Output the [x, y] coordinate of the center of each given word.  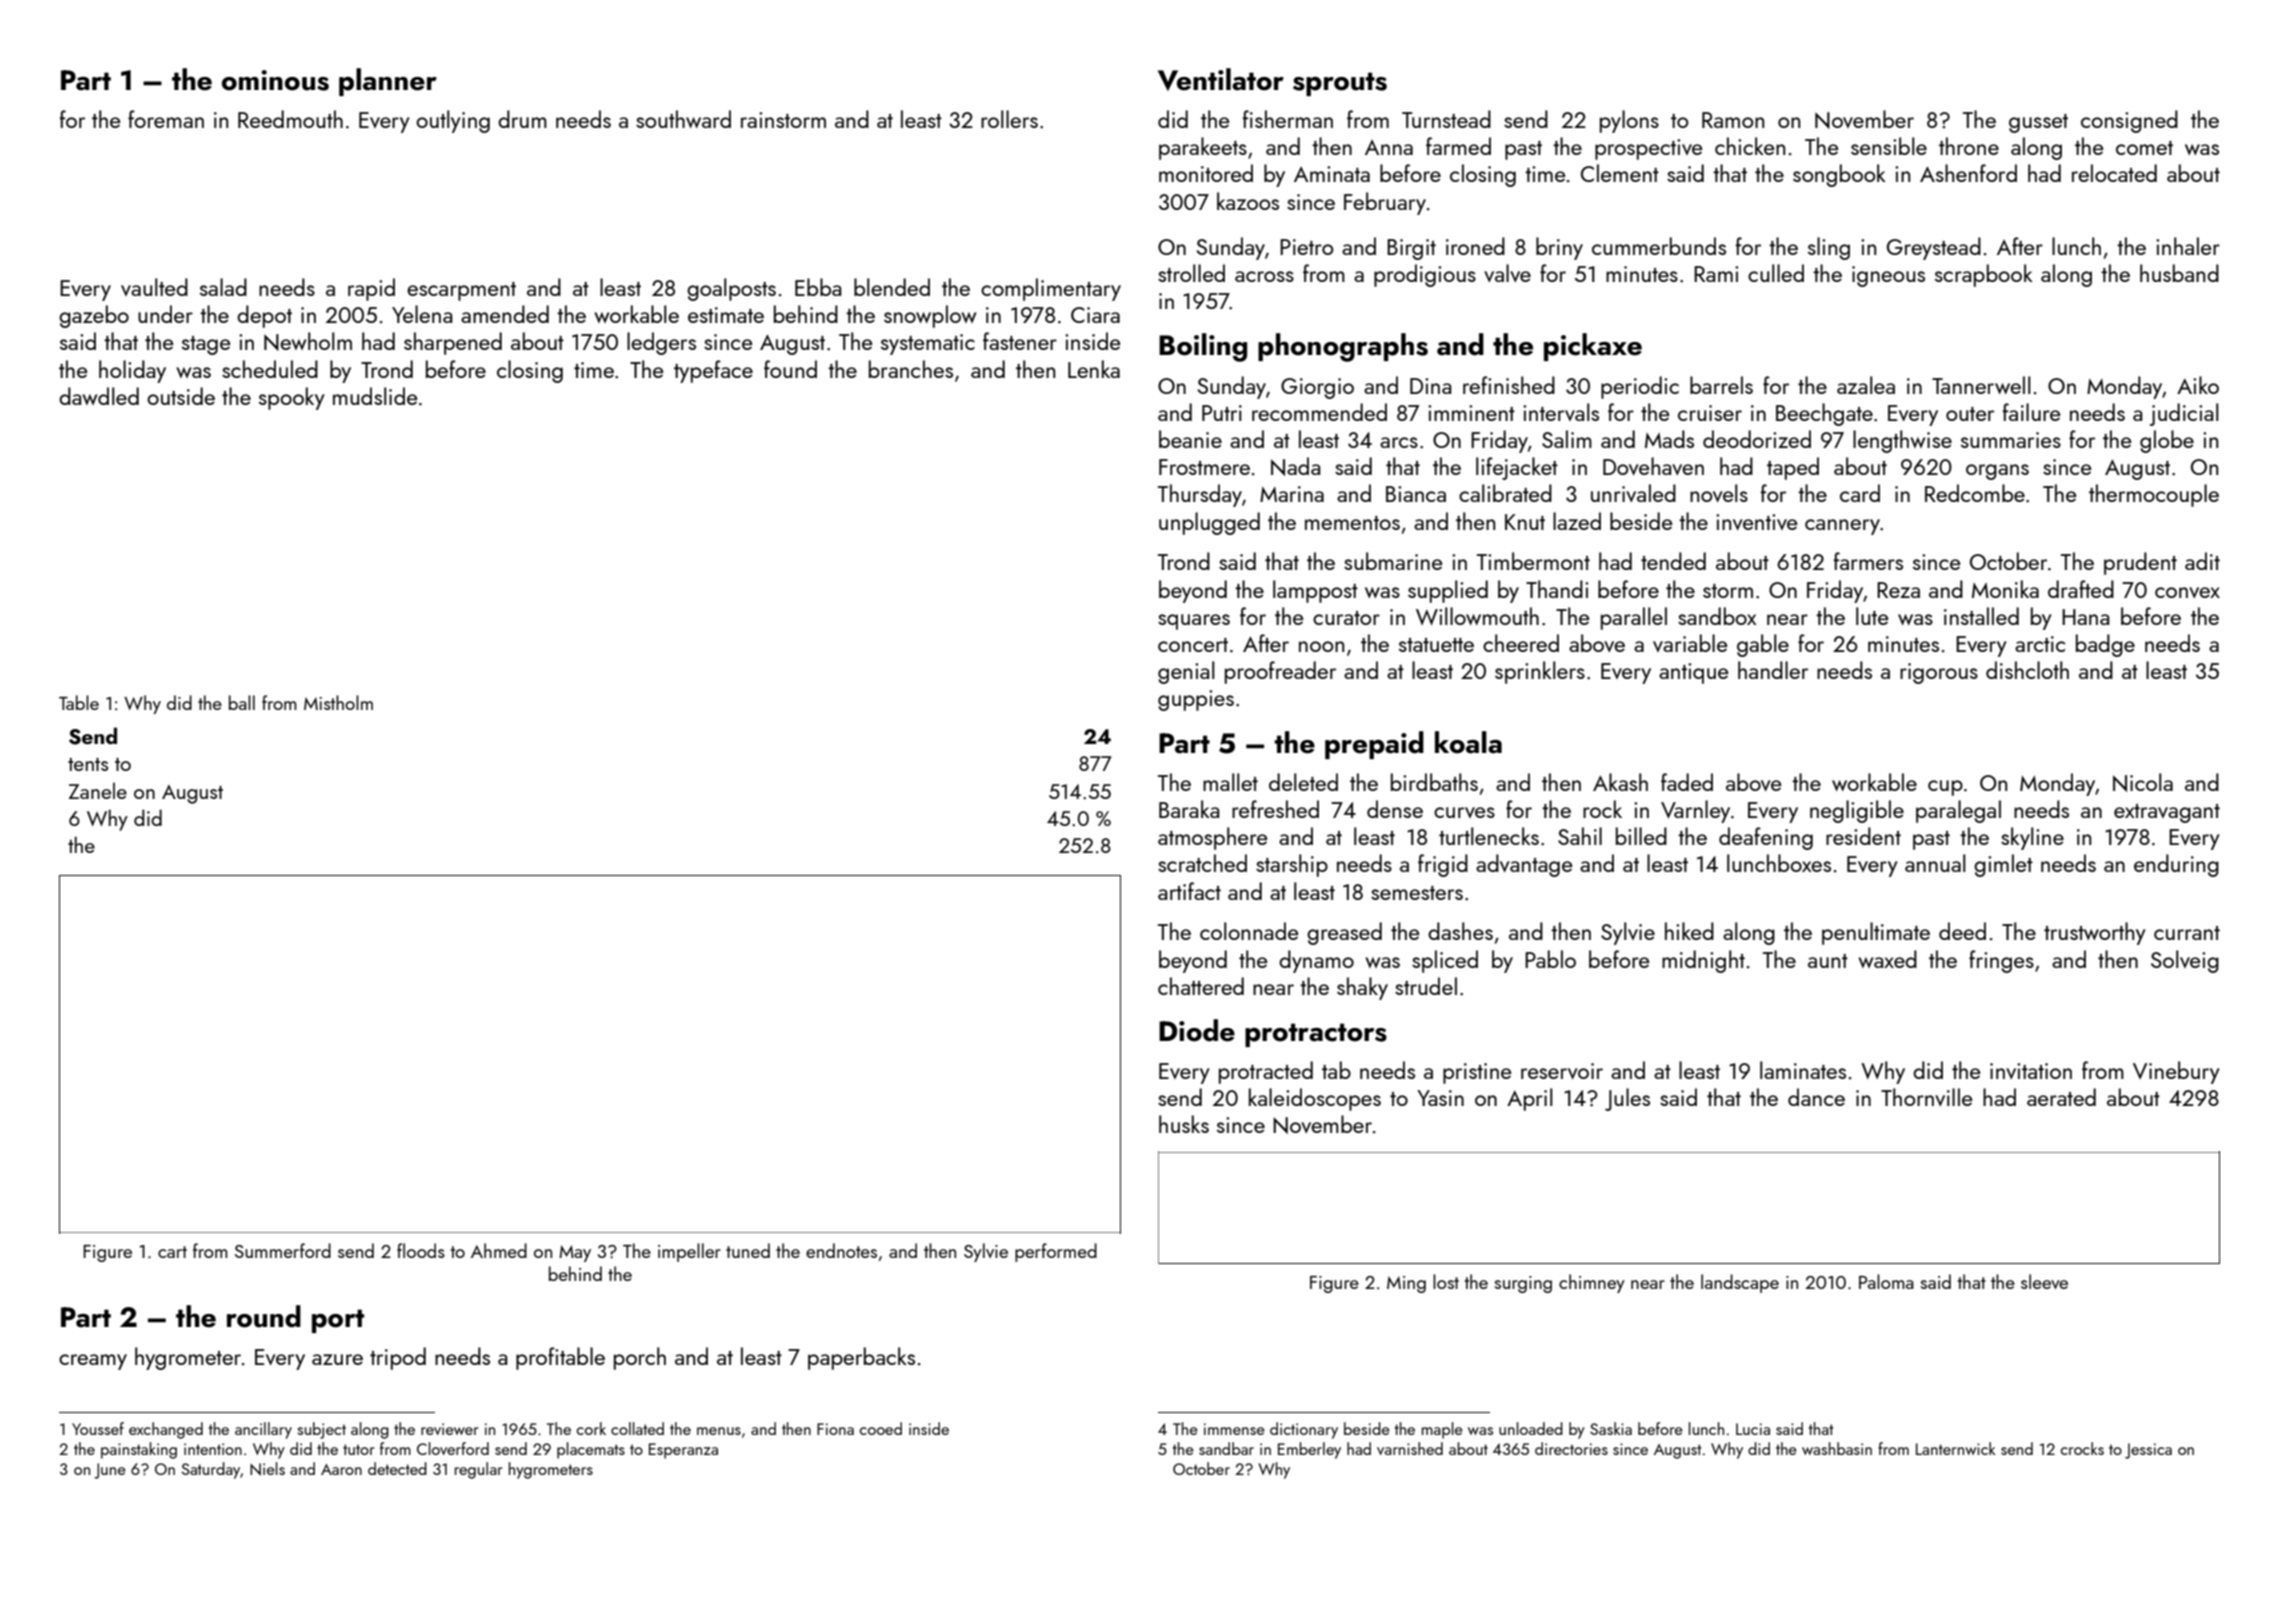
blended [892, 287]
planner [388, 82]
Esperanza [683, 1451]
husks [1184, 1124]
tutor [358, 1449]
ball [242, 702]
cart [172, 1252]
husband [2179, 273]
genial [1186, 672]
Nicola [2143, 782]
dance [1816, 1097]
